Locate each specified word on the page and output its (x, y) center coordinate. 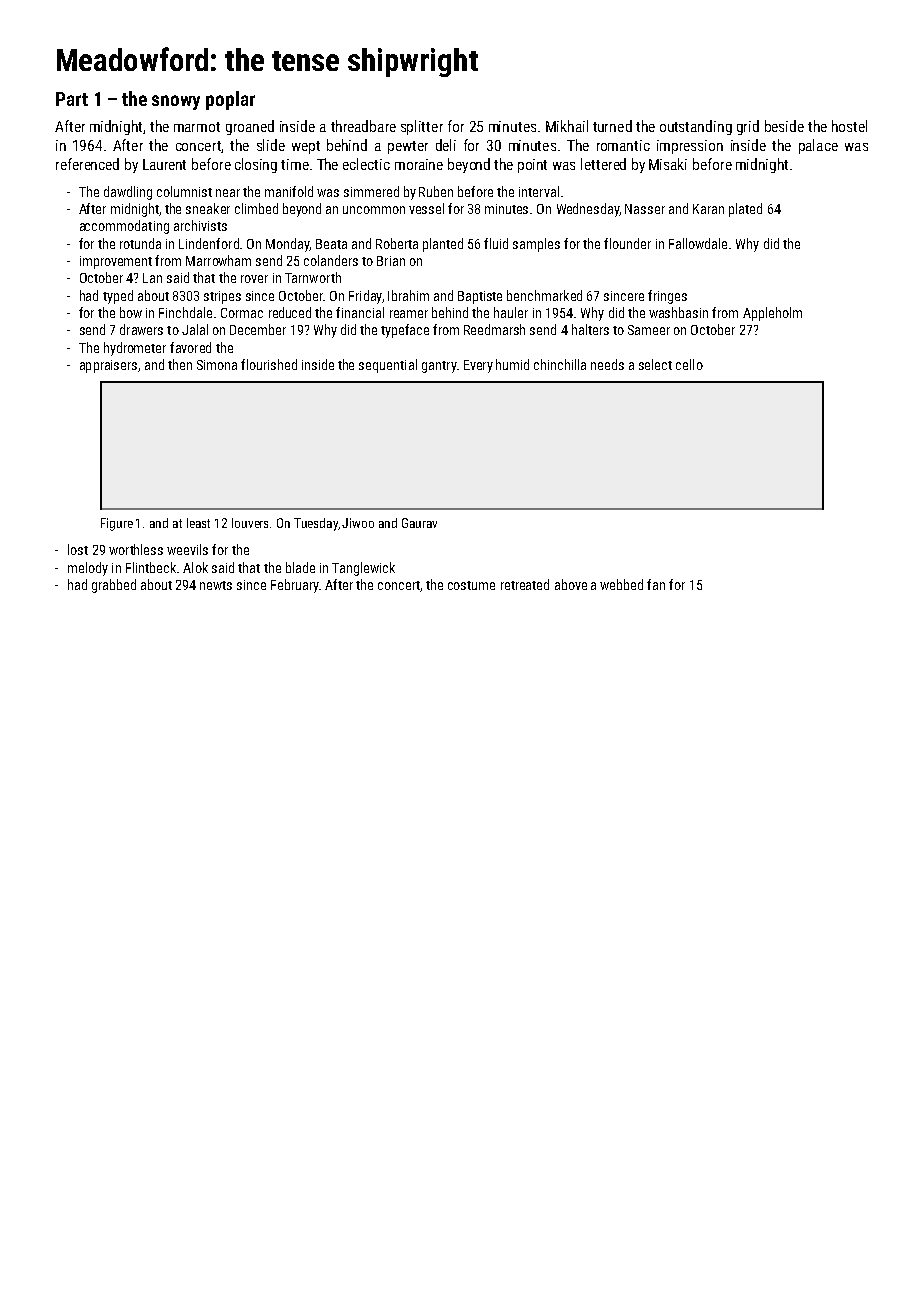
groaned (250, 127)
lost (78, 549)
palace (818, 146)
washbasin (678, 312)
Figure (117, 524)
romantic (623, 145)
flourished (269, 364)
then (180, 364)
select (655, 364)
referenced (87, 164)
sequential (388, 366)
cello (689, 364)
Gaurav (419, 523)
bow (131, 312)
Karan (708, 209)
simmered (371, 191)
